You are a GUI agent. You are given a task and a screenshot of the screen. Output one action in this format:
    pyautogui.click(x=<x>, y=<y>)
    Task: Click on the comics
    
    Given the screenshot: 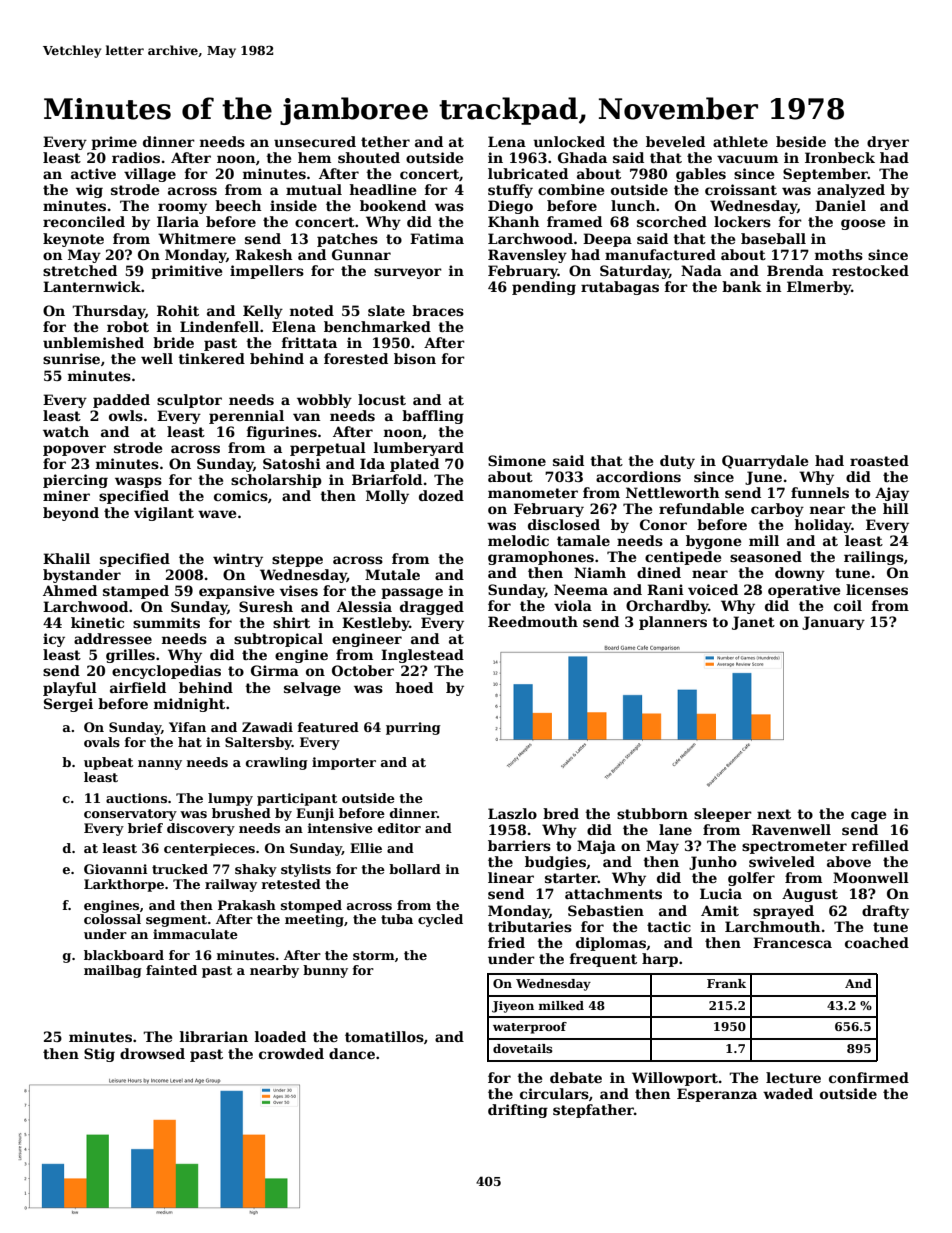 What is the action you would take?
    pyautogui.click(x=241, y=495)
